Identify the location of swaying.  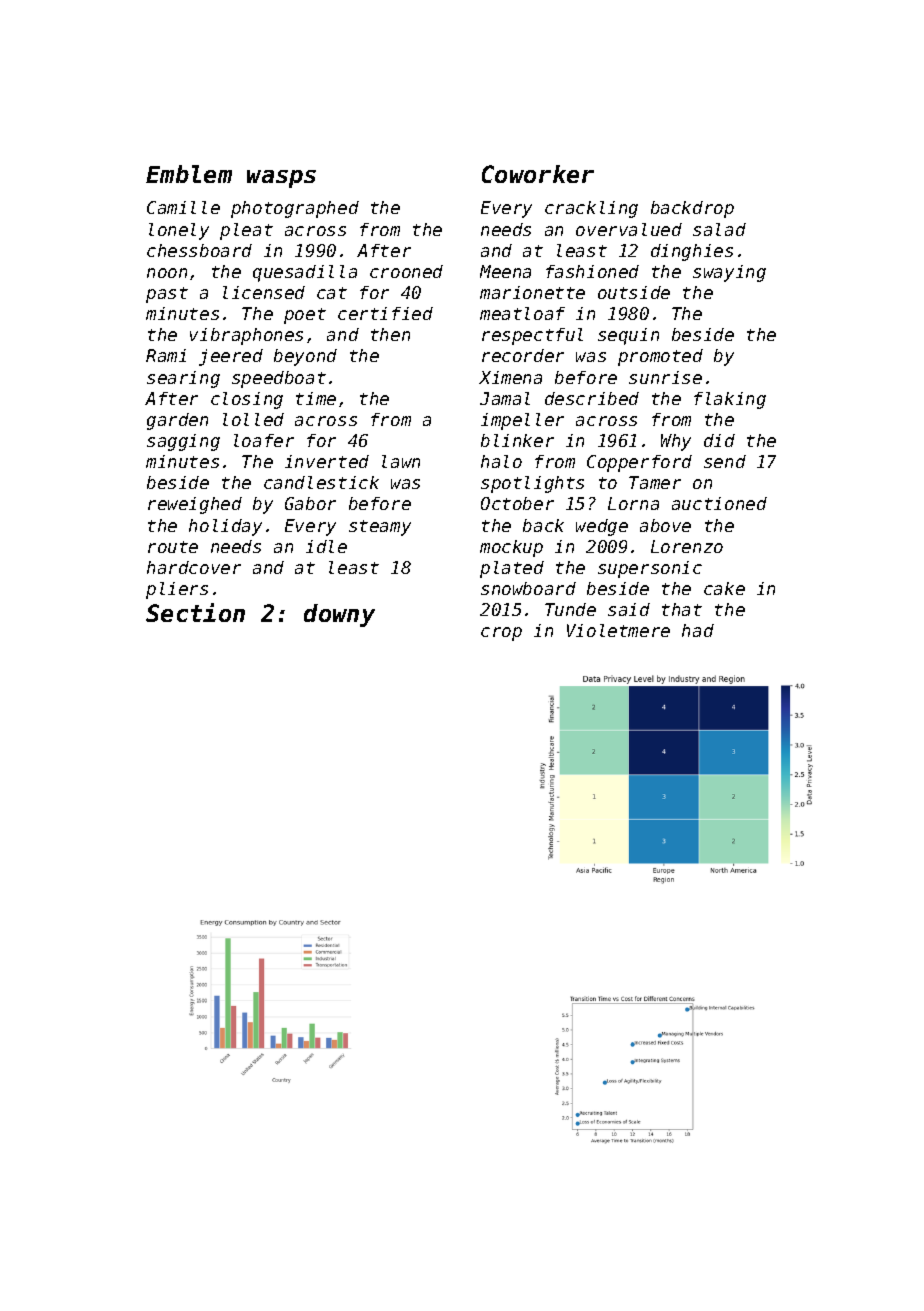
(729, 273).
